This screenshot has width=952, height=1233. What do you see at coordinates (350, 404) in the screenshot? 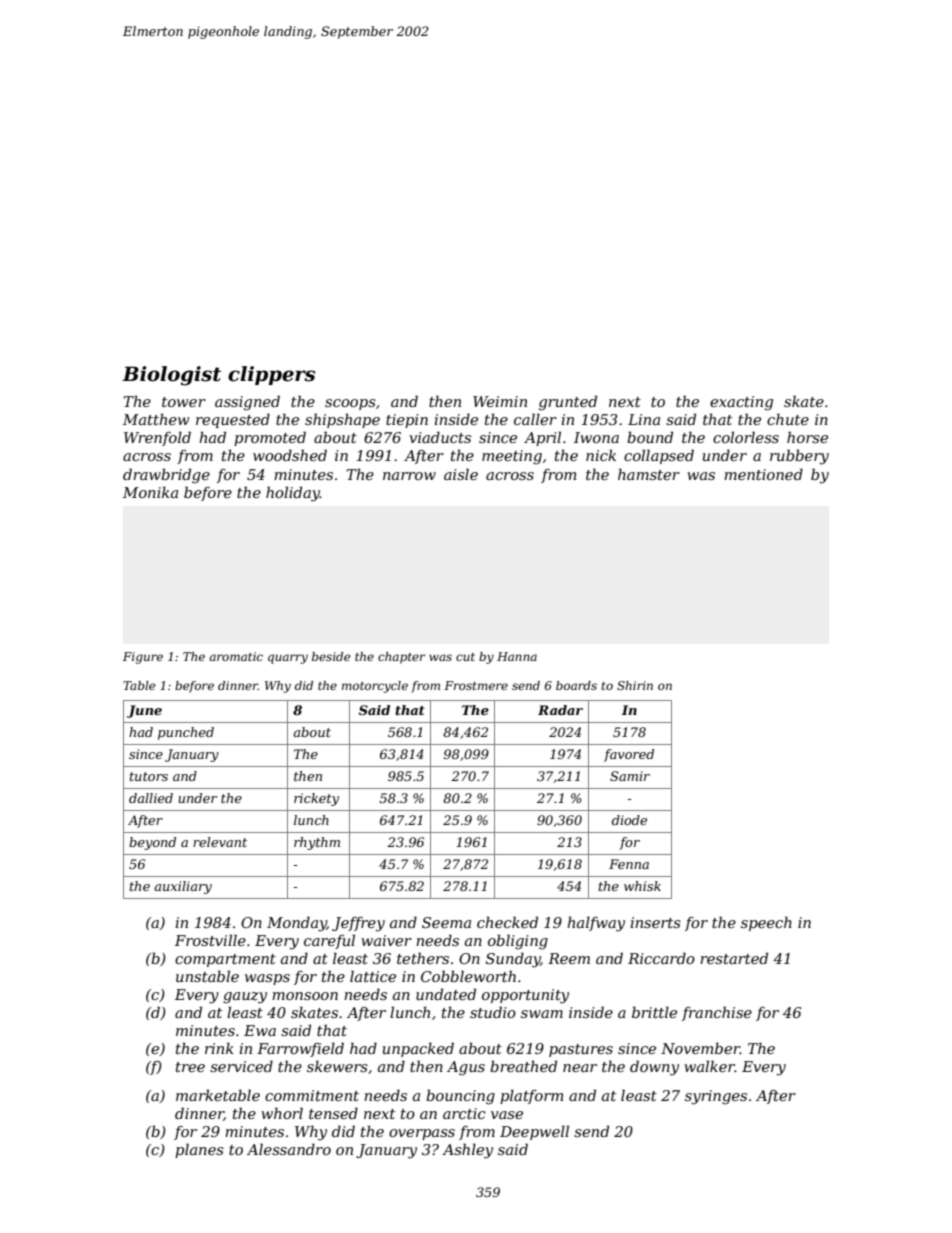
I see `scoops` at bounding box center [350, 404].
